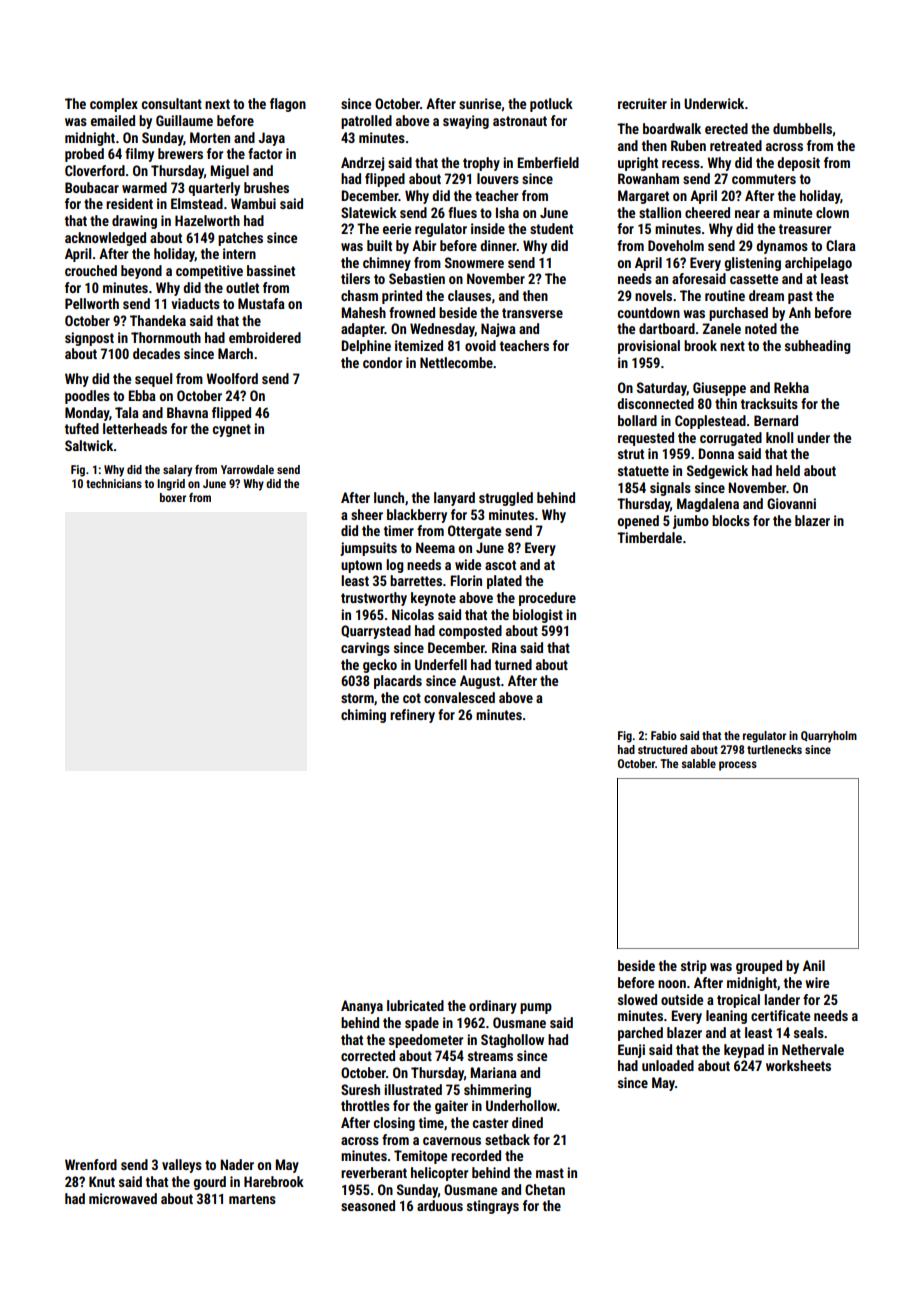 The image size is (924, 1308). Describe the element at coordinates (747, 214) in the image. I see `near` at that location.
